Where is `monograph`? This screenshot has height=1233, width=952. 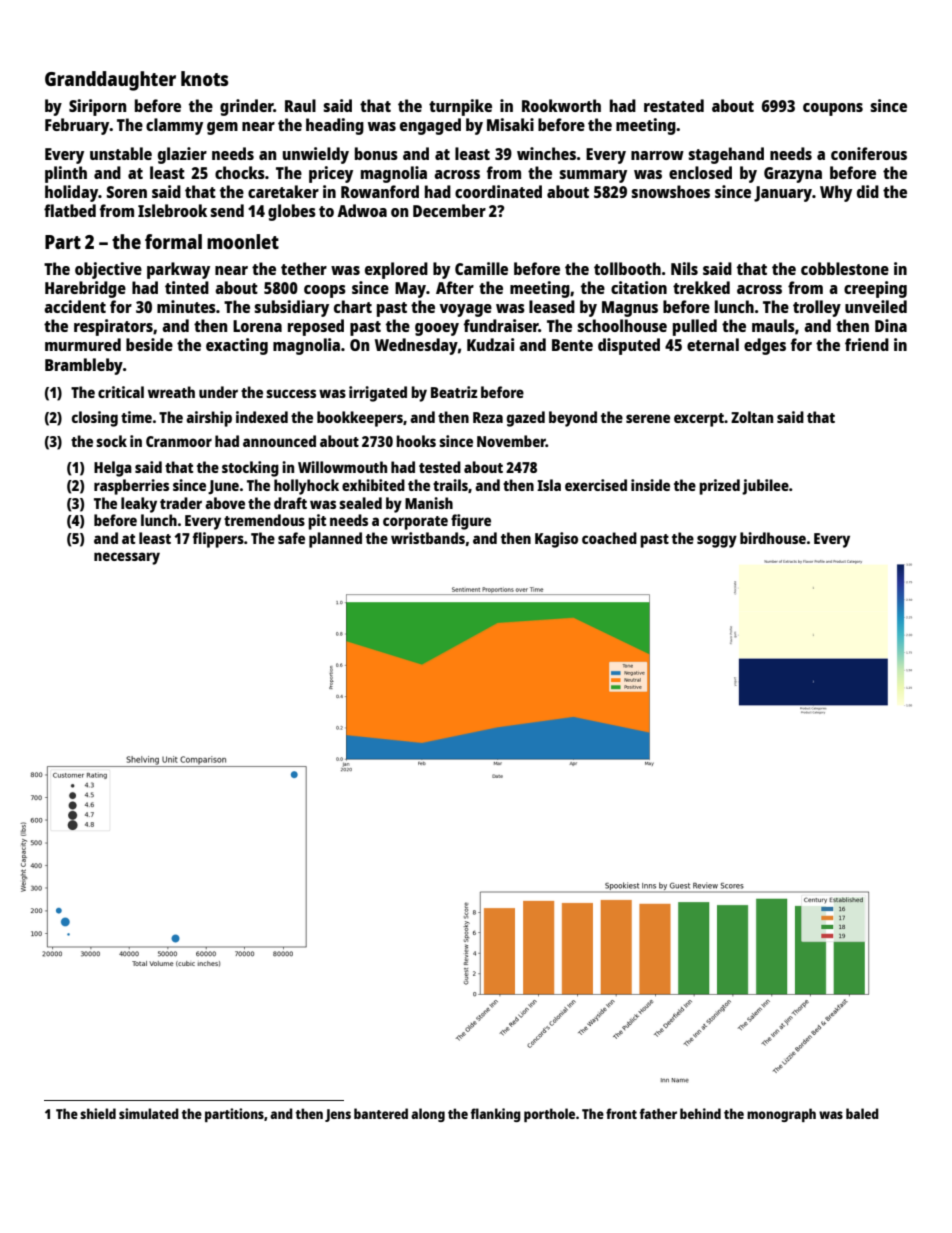 monograph is located at coordinates (781, 1115).
